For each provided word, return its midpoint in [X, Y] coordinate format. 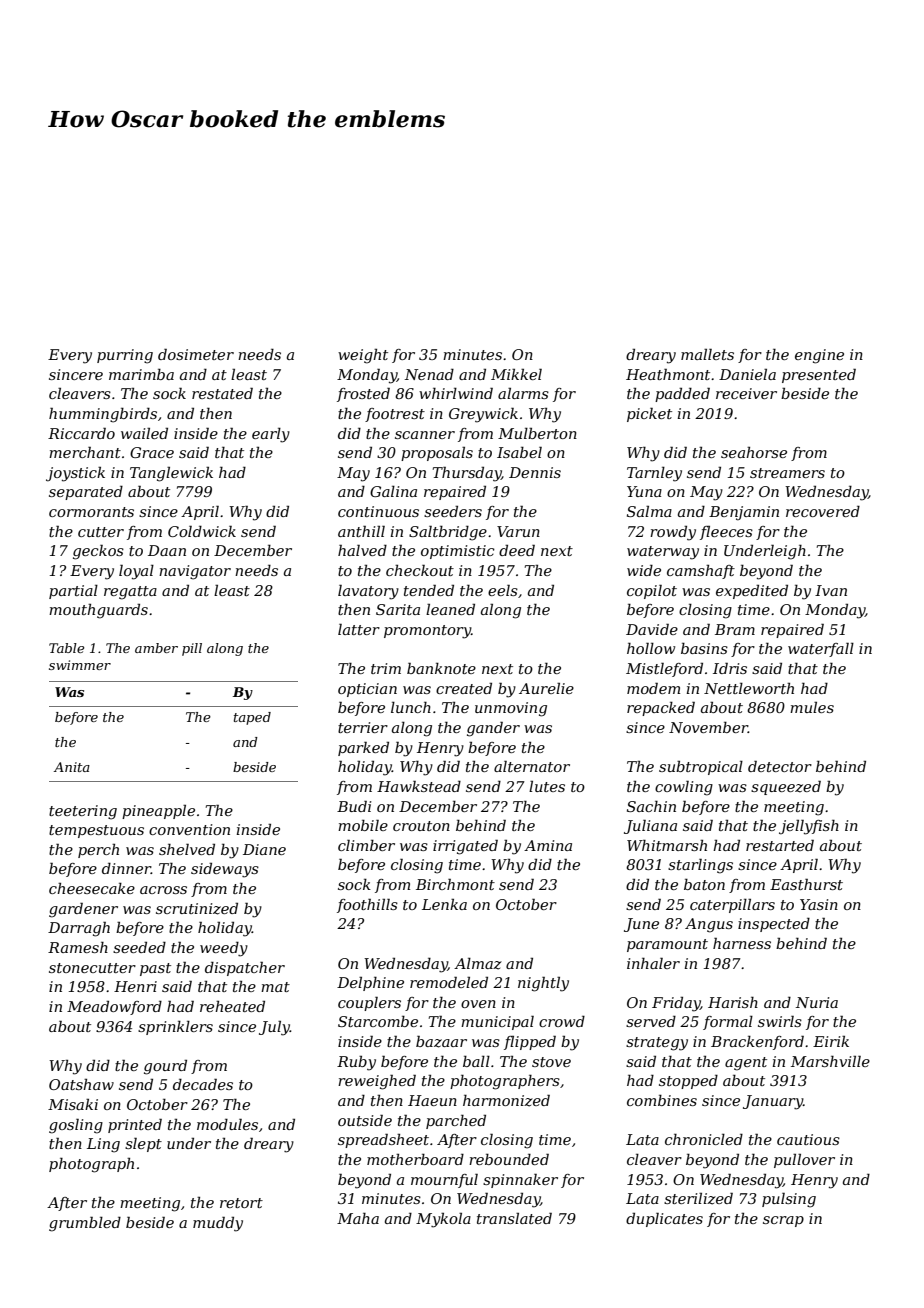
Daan [167, 550]
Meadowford [114, 1008]
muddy [218, 1224]
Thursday [467, 474]
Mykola [443, 1220]
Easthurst [806, 884]
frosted [363, 394]
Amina [548, 845]
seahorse [754, 452]
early [271, 435]
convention [189, 829]
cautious [808, 1139]
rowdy [673, 533]
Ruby [356, 1063]
